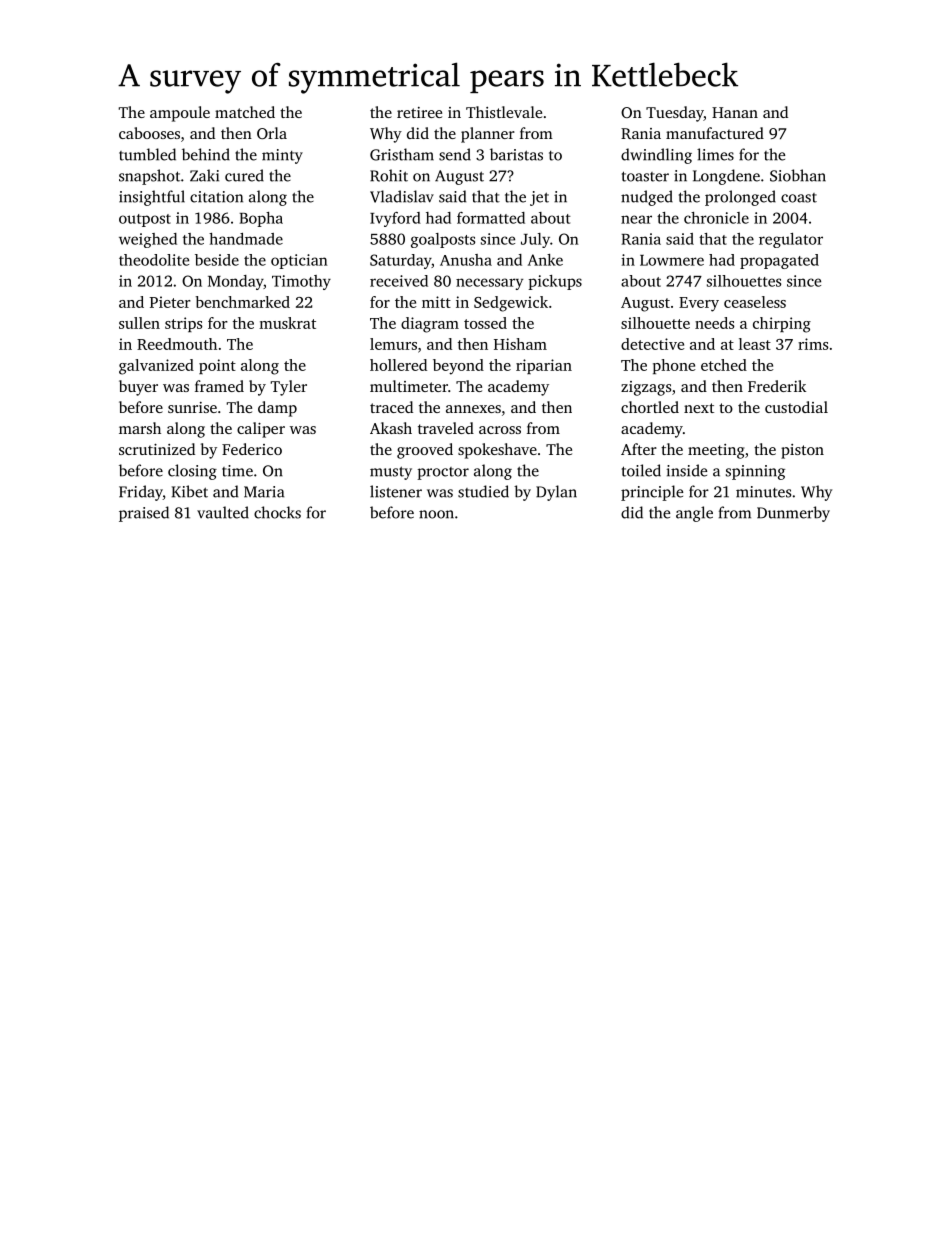  What do you see at coordinates (511, 304) in the screenshot?
I see `Sedgewick` at bounding box center [511, 304].
